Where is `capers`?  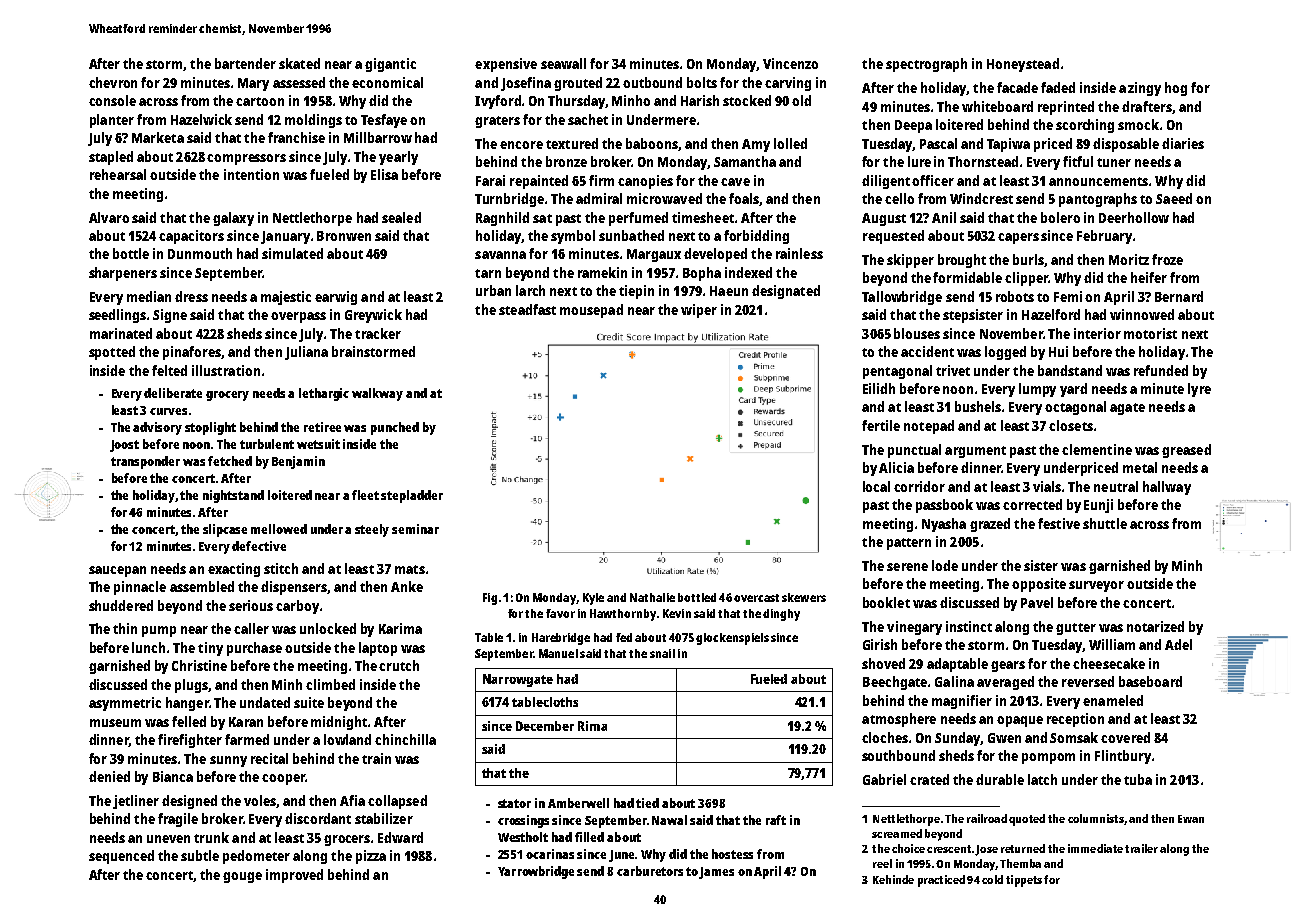 capers is located at coordinates (1018, 238).
